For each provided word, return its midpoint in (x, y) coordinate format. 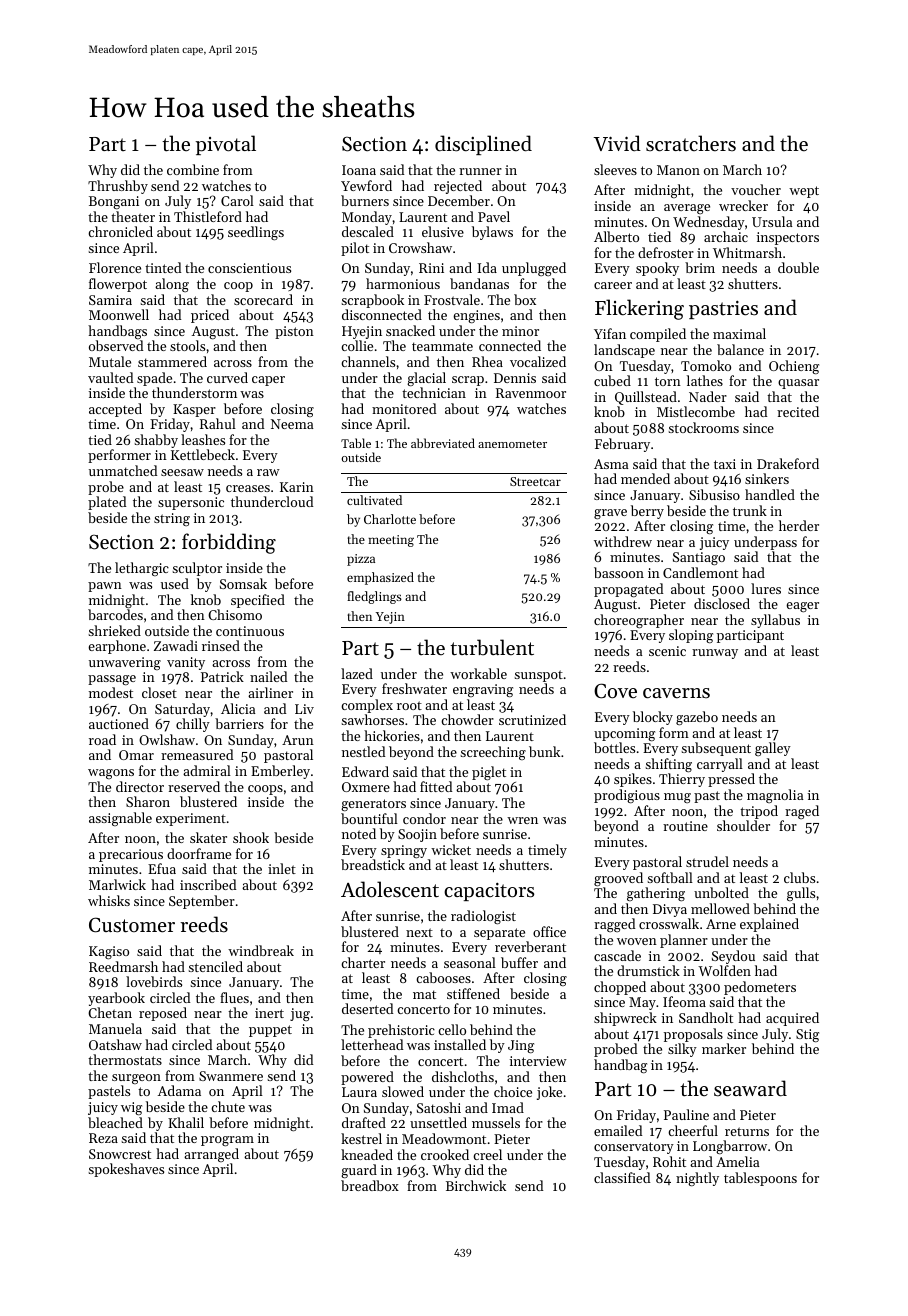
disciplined (483, 145)
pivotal (226, 145)
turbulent (492, 647)
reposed (163, 1014)
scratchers (691, 143)
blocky (653, 718)
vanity (186, 663)
